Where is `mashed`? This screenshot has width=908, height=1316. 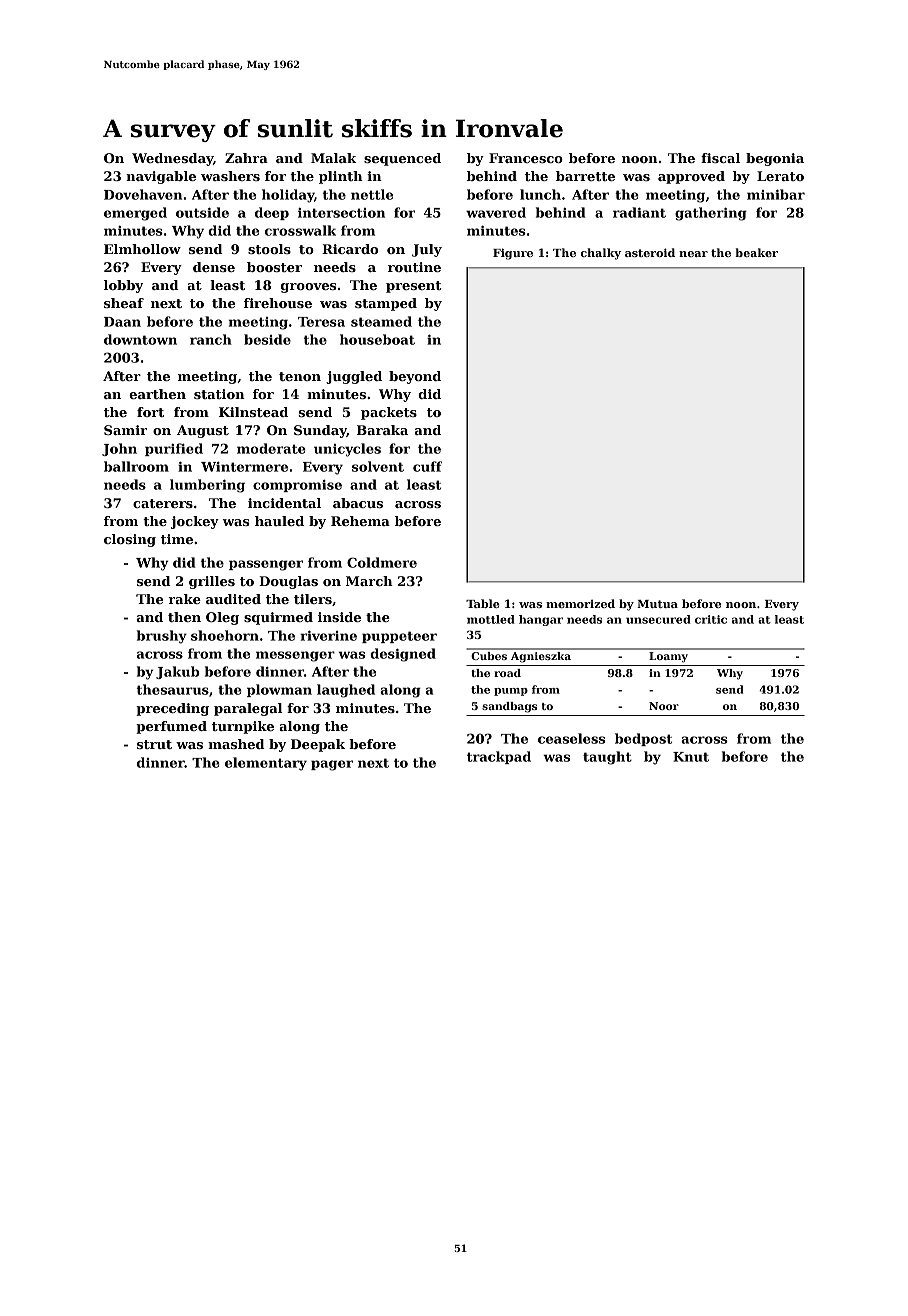
mashed is located at coordinates (236, 744).
